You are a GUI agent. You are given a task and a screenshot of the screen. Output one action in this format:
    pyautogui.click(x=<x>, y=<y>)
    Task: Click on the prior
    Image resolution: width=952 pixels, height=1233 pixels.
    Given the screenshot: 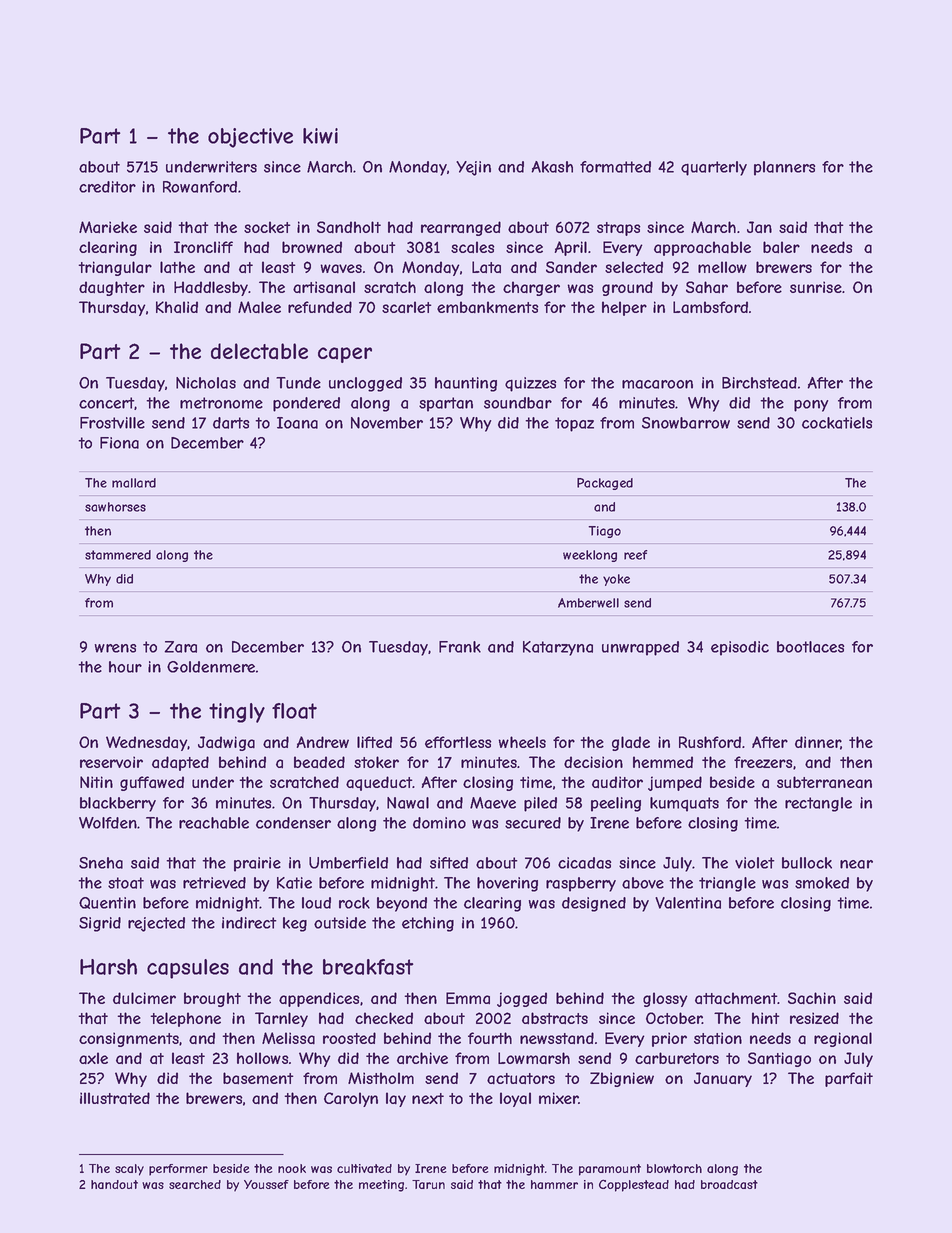 What is the action you would take?
    pyautogui.click(x=669, y=1039)
